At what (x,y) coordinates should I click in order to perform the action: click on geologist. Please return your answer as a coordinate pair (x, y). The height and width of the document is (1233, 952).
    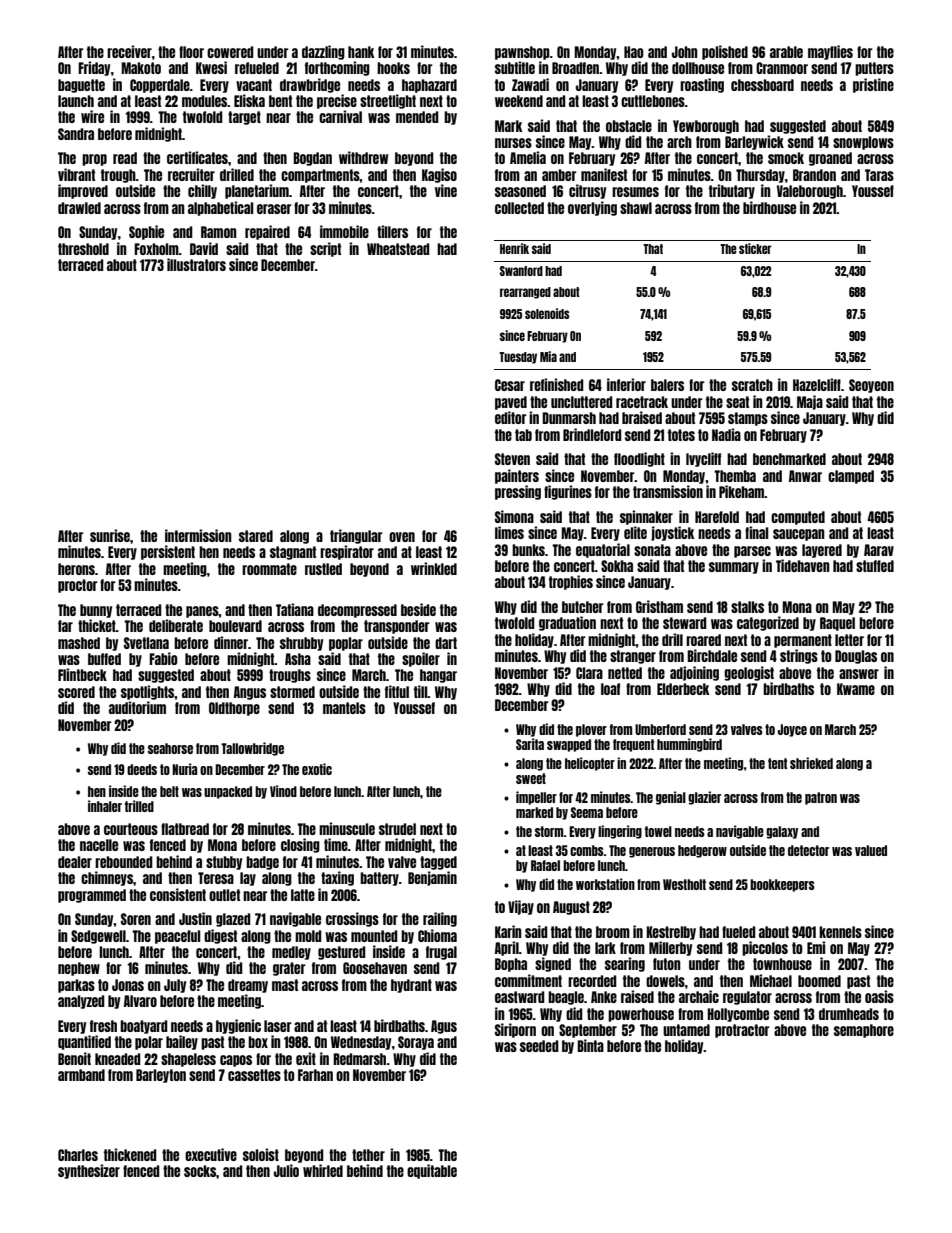
    Looking at the image, I should click on (749, 673).
